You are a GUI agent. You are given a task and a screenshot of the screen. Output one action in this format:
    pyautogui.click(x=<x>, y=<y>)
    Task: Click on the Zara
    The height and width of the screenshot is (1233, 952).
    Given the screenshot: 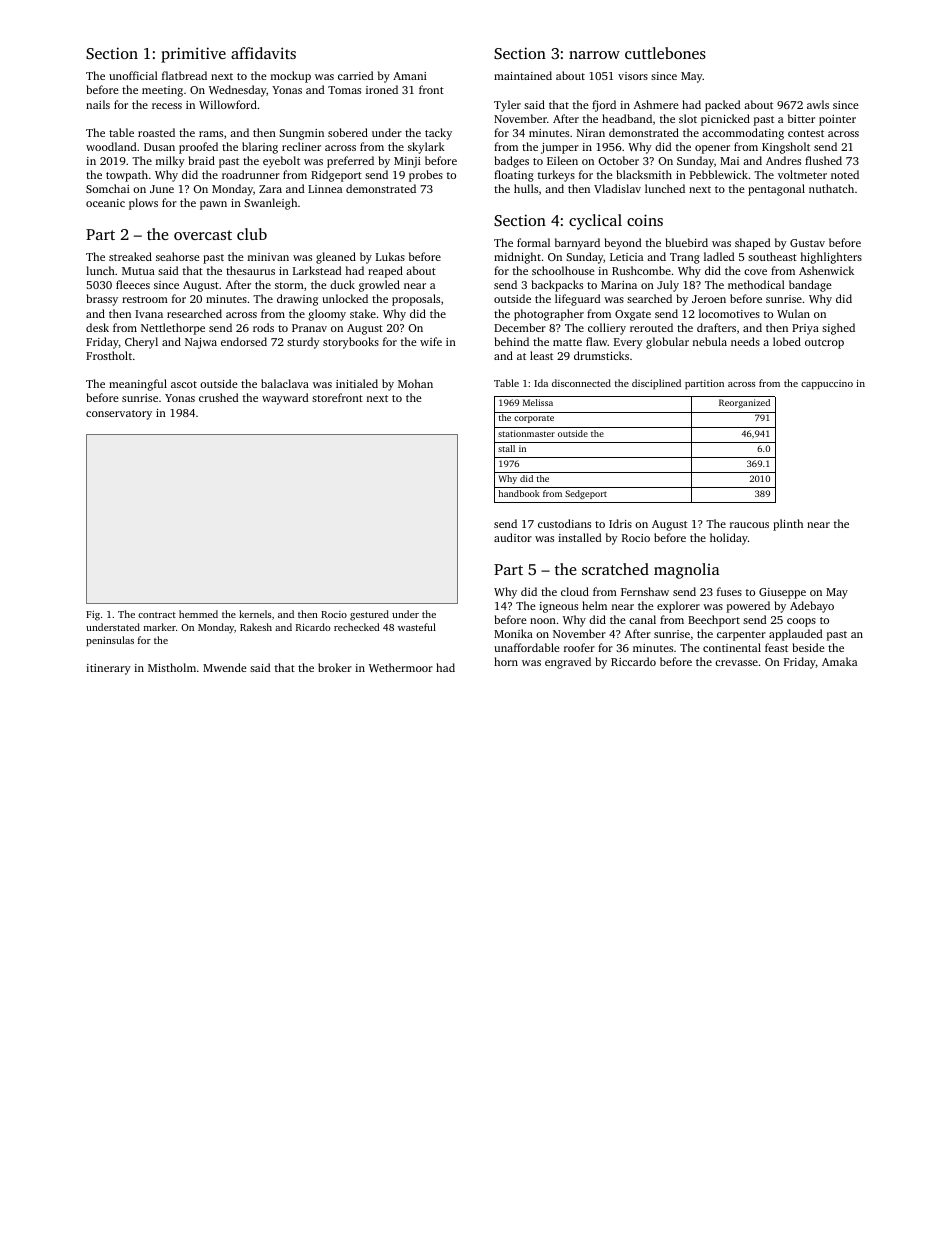 What is the action you would take?
    pyautogui.click(x=270, y=189)
